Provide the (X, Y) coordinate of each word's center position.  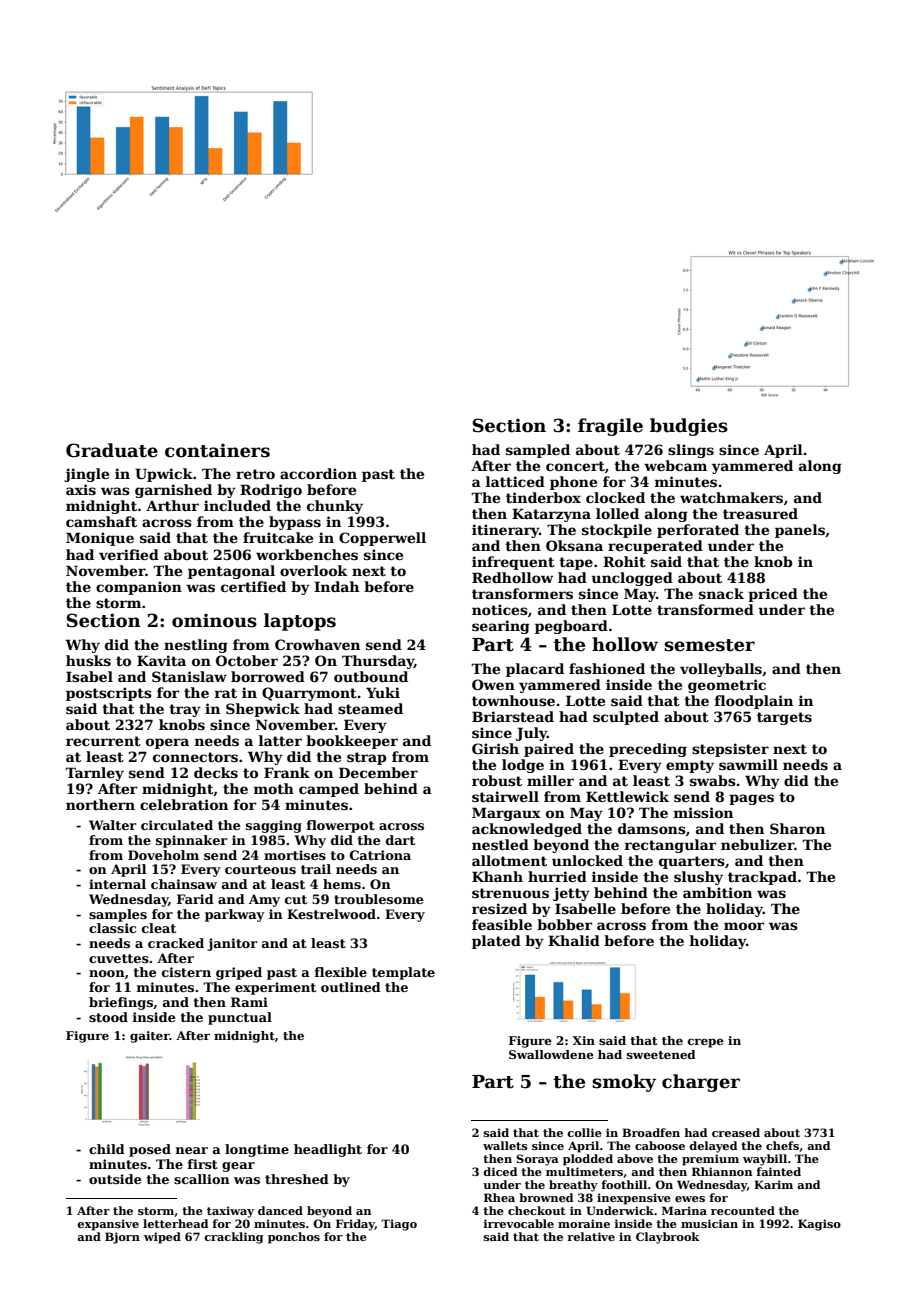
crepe (706, 1043)
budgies (689, 427)
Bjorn (122, 1238)
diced (500, 1171)
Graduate (112, 450)
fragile (610, 427)
